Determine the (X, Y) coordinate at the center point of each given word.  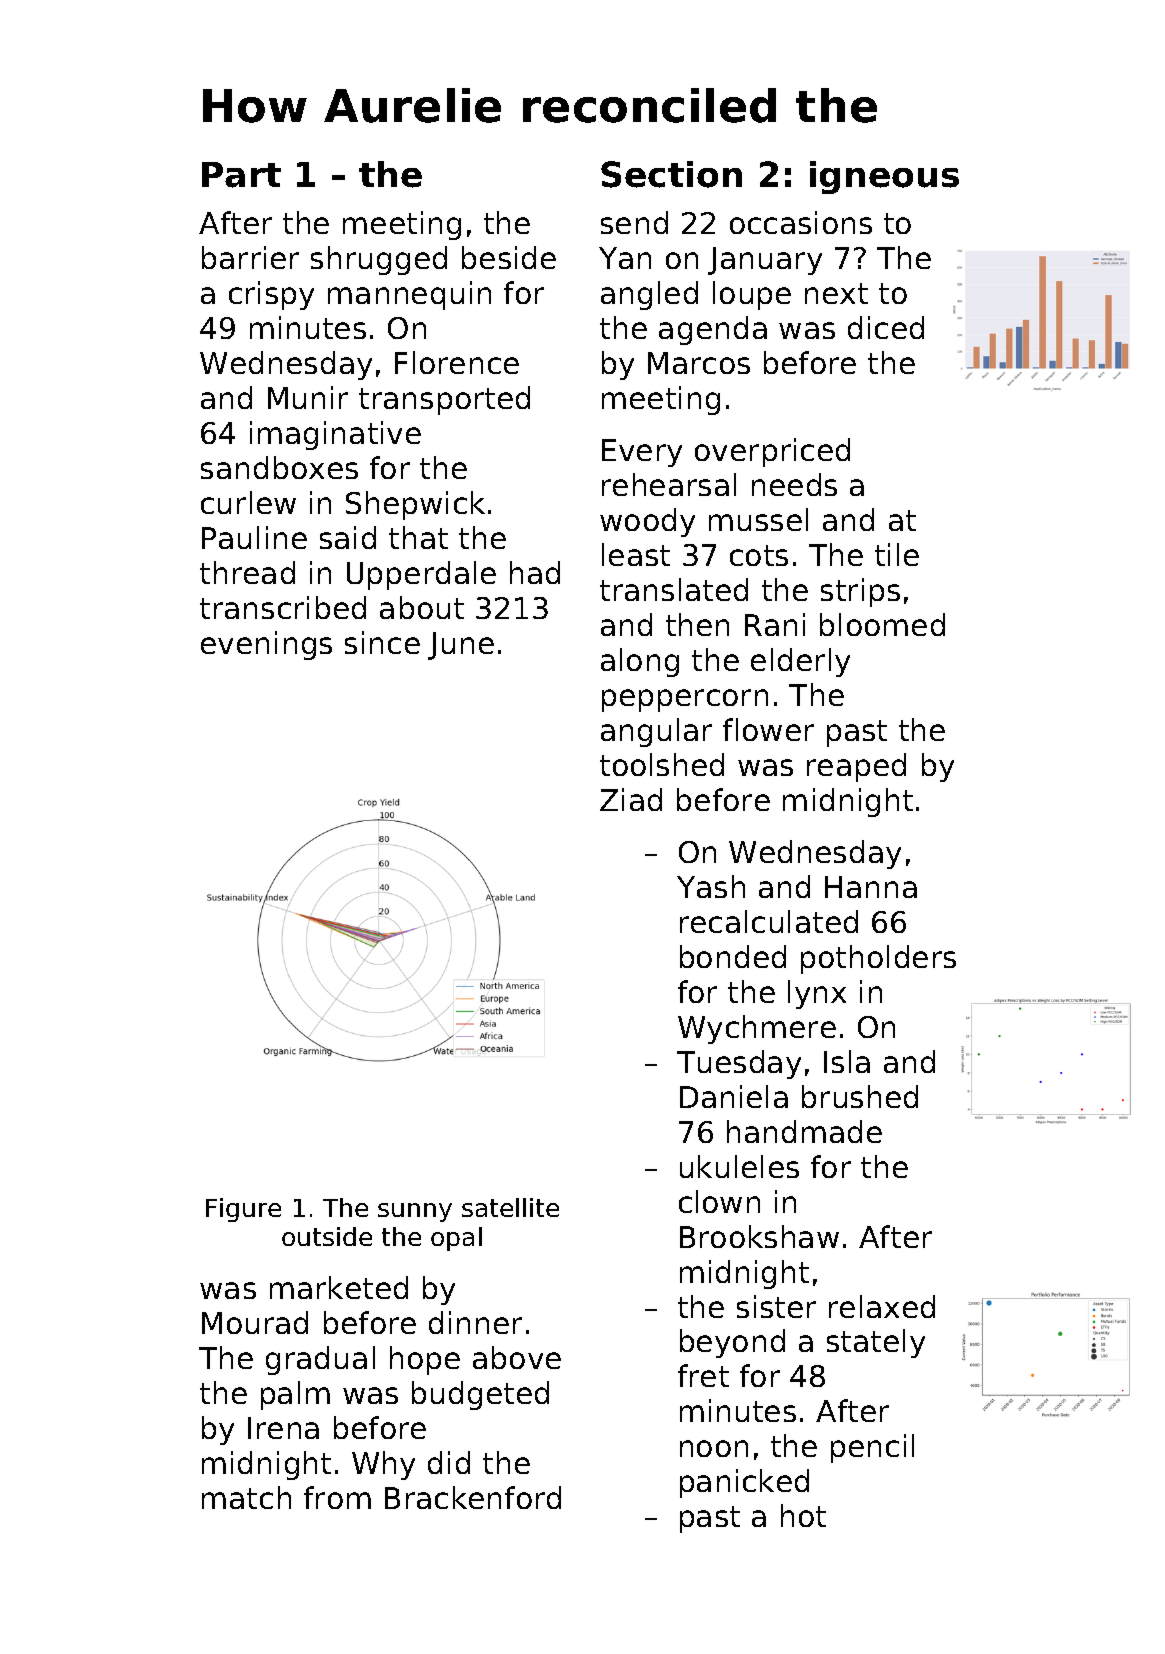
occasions (801, 222)
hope (425, 1360)
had (535, 572)
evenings (266, 645)
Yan (625, 258)
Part (241, 175)
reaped (856, 767)
